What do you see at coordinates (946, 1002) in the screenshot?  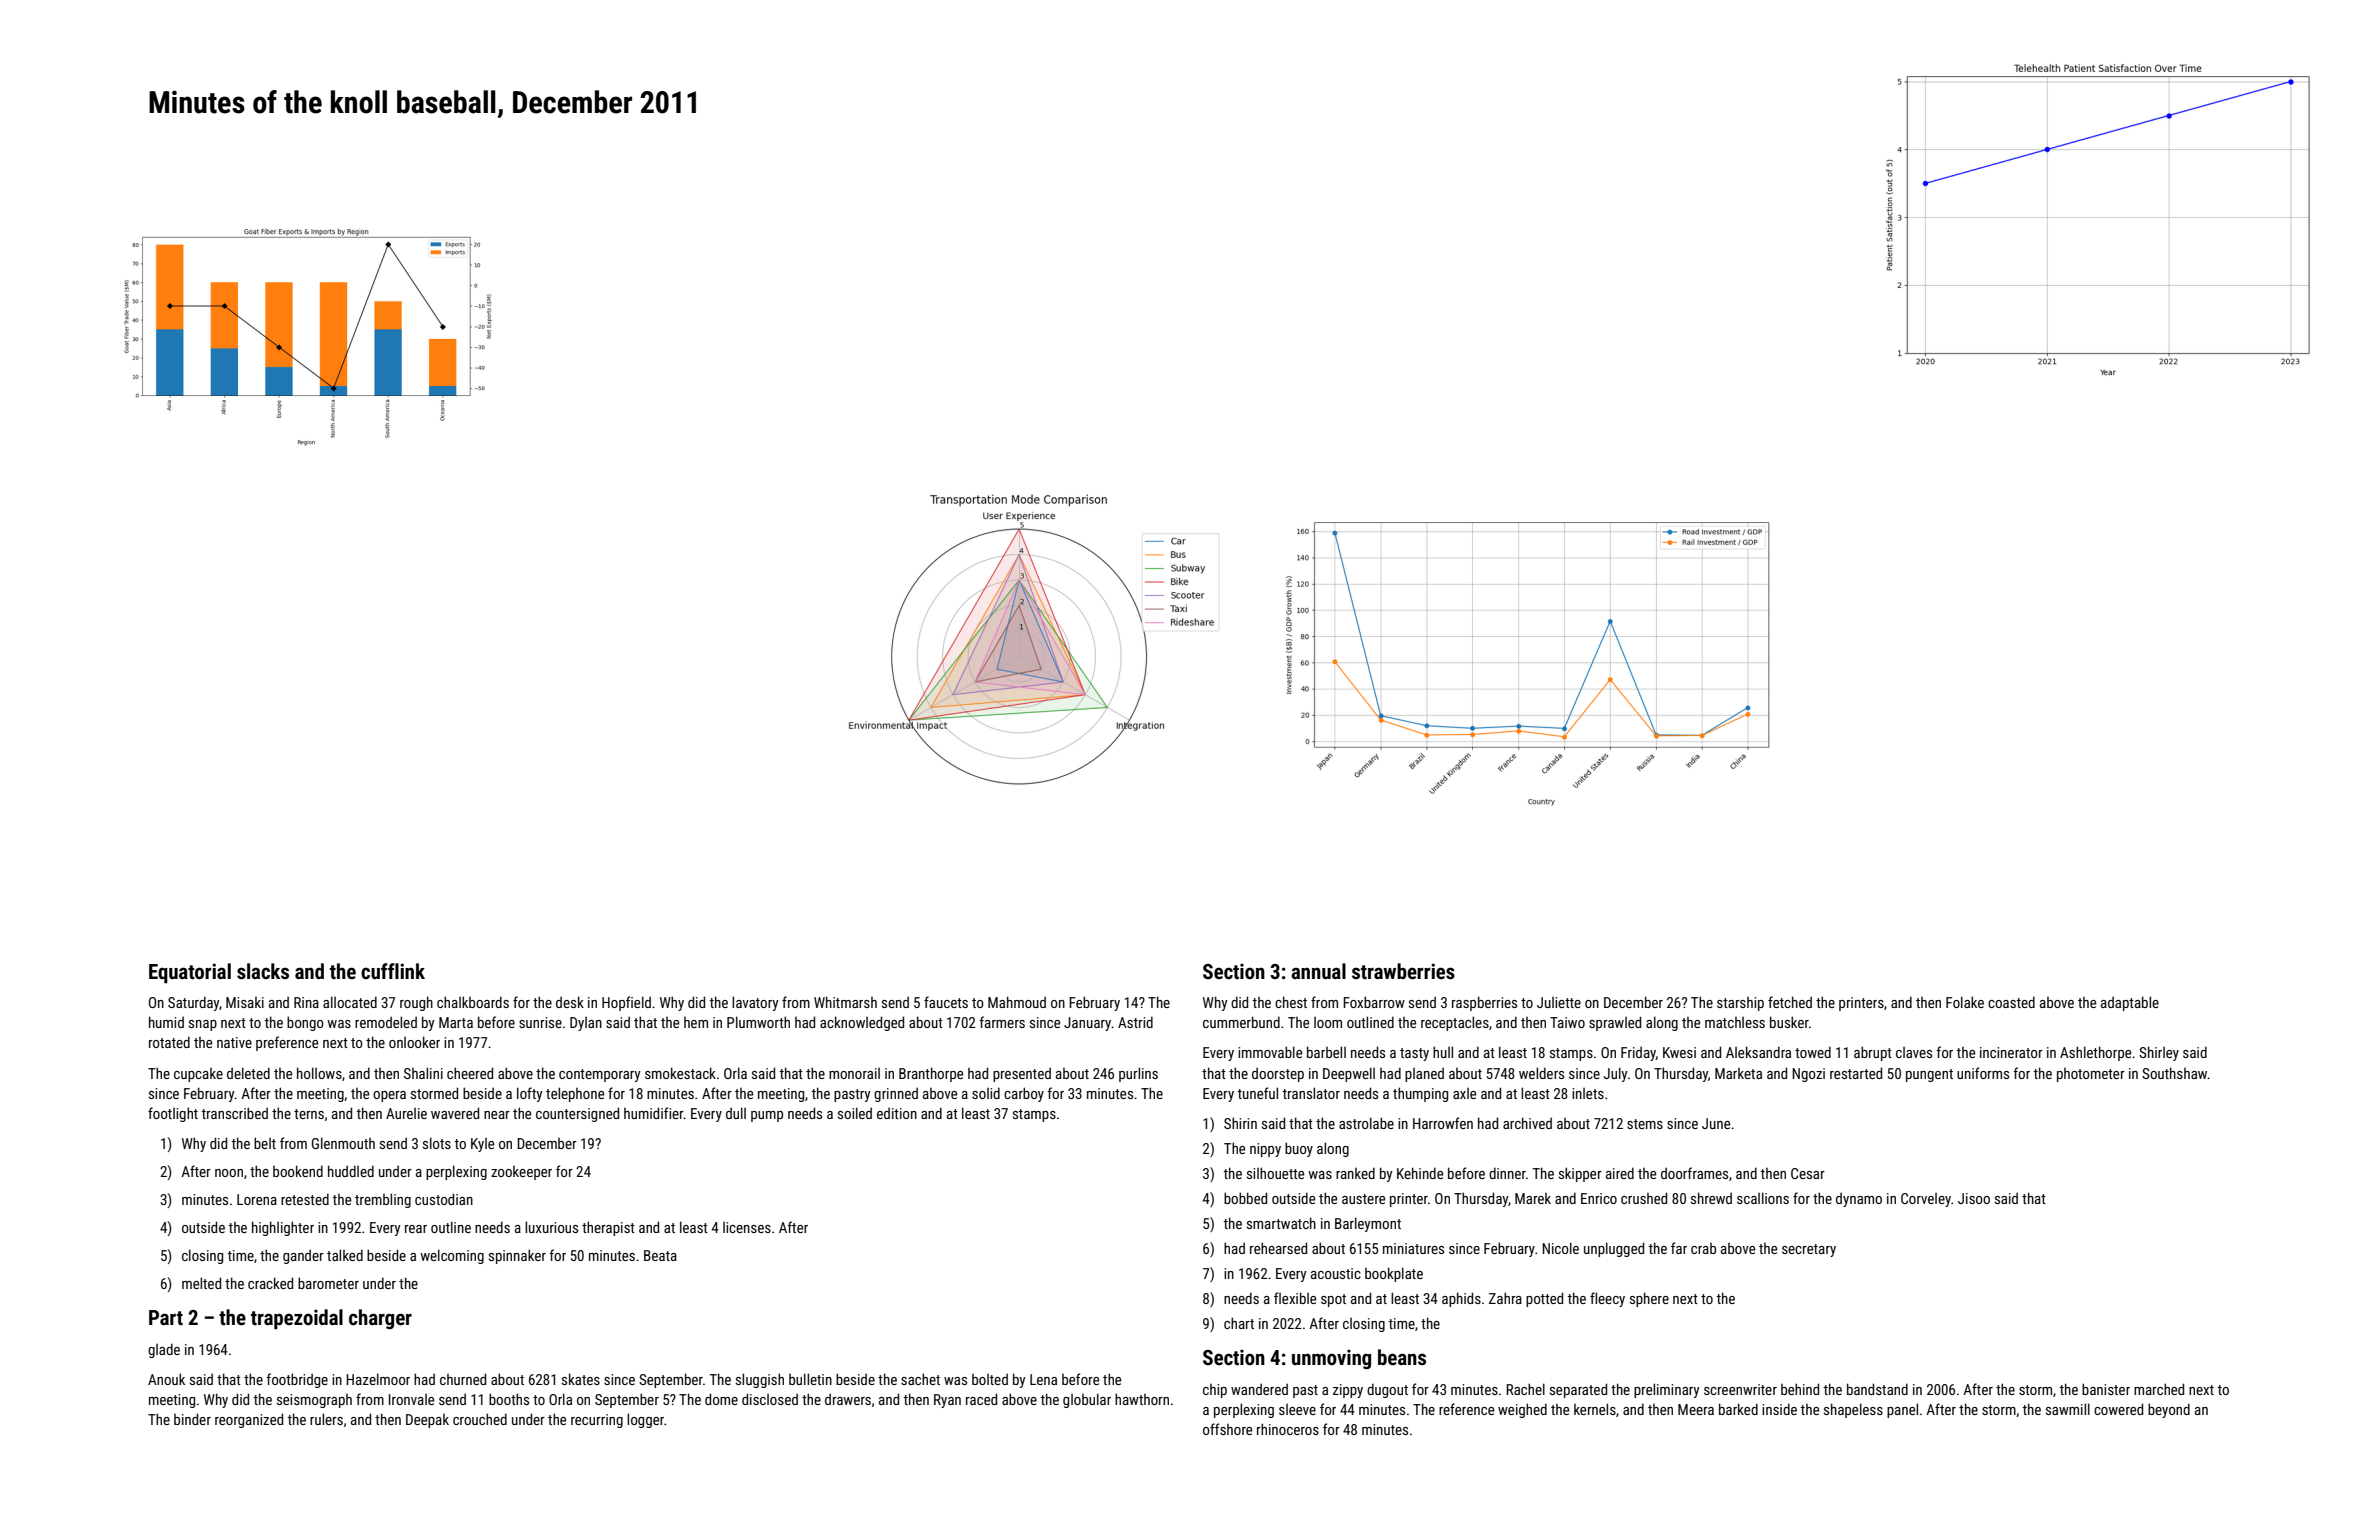 I see `faucets` at bounding box center [946, 1002].
